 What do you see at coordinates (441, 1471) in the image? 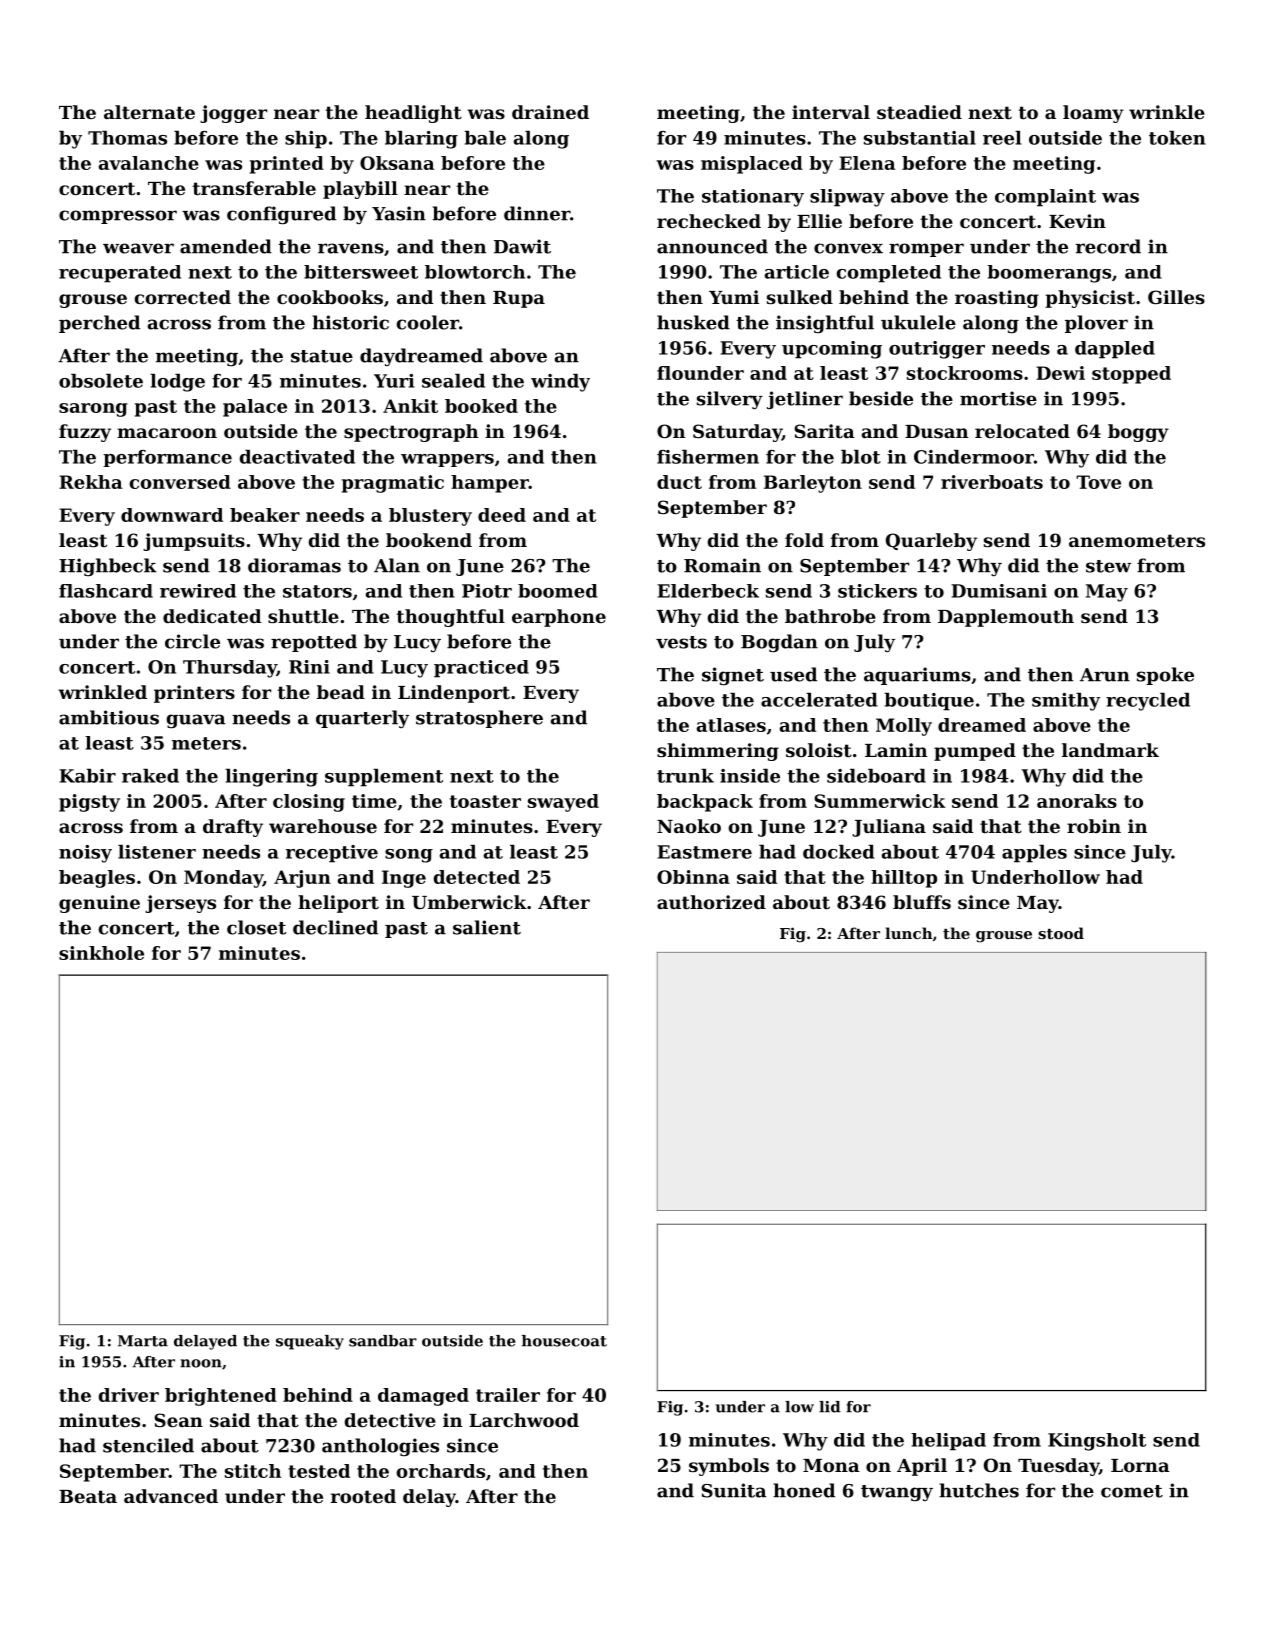
I see `orchards` at bounding box center [441, 1471].
